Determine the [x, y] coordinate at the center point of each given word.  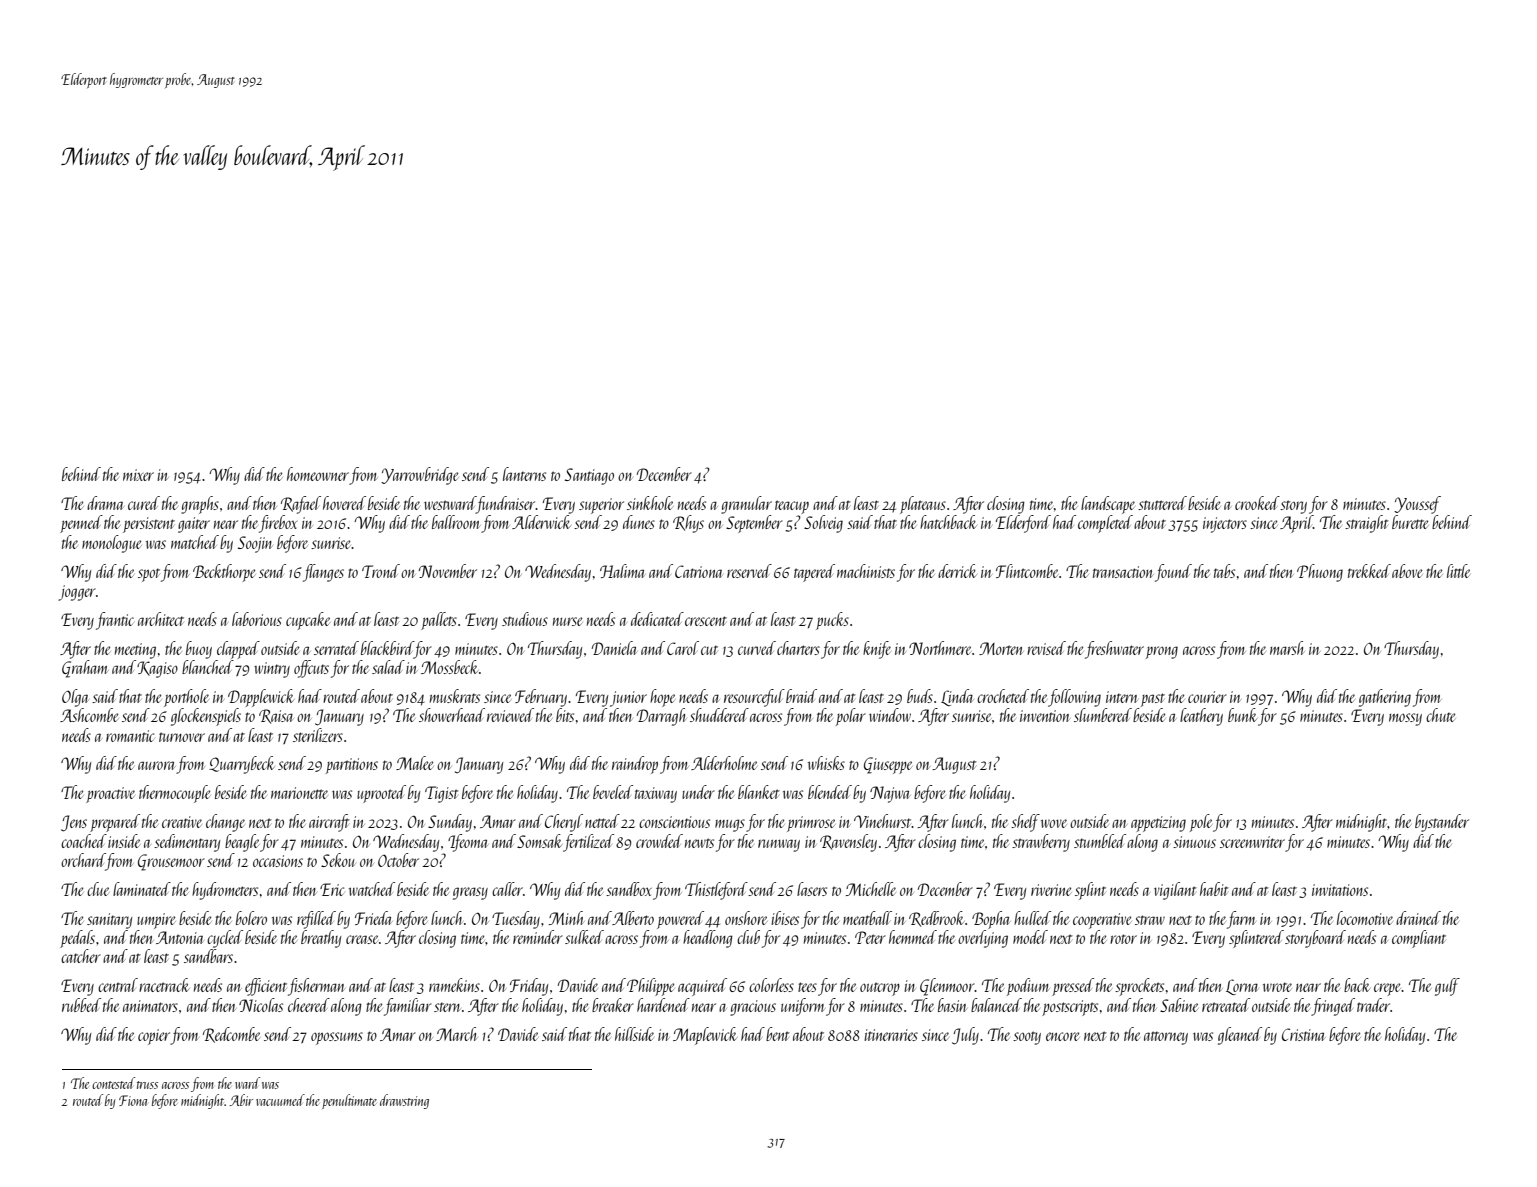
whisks [826, 763]
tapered [814, 573]
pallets [439, 621]
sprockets [1139, 987]
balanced [996, 1005]
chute [1441, 715]
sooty [1027, 1038]
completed [1105, 524]
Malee [415, 763]
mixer [138, 475]
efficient [266, 987]
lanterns [524, 474]
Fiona [133, 1100]
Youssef [1417, 505]
